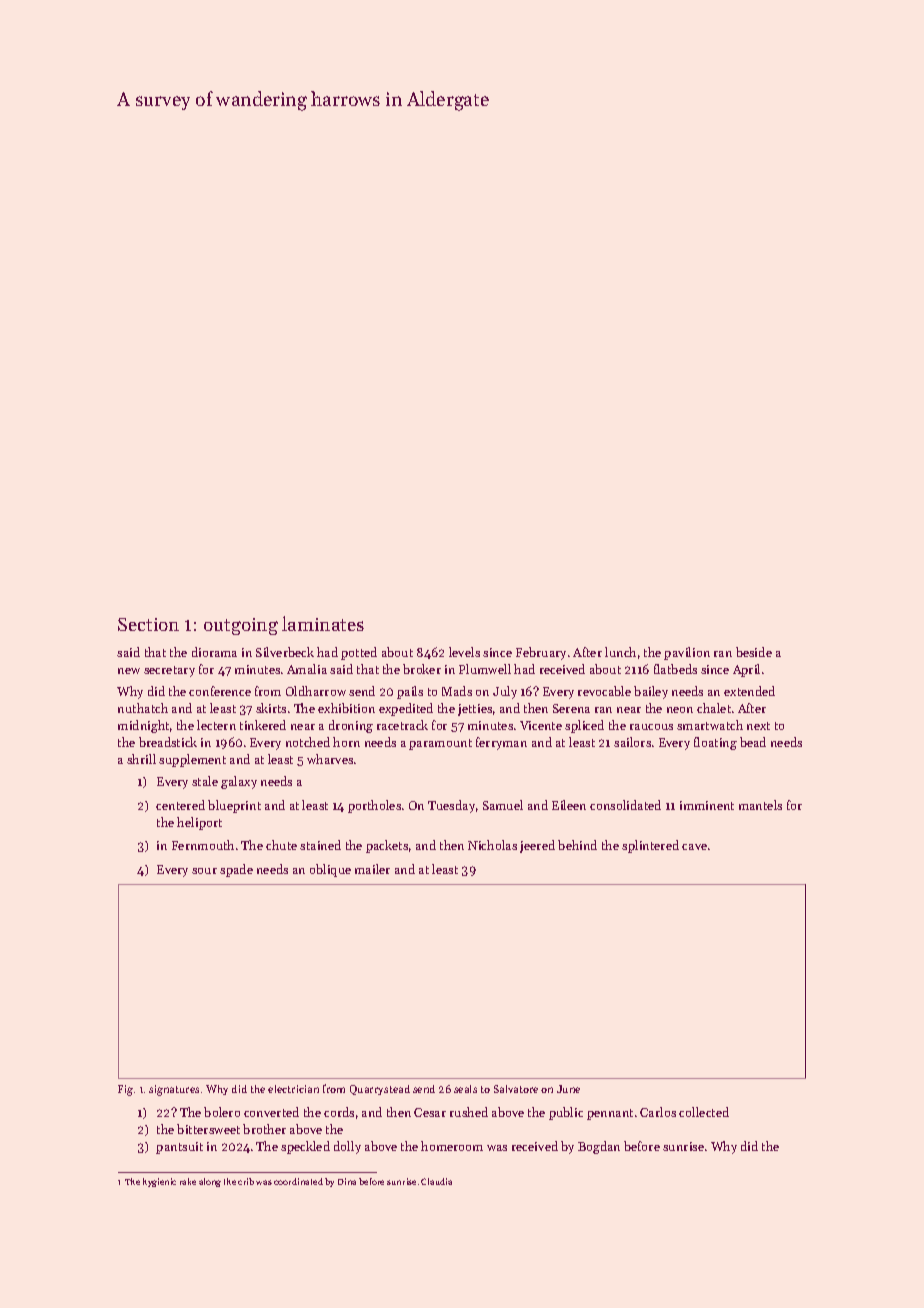 This screenshot has height=1308, width=924. Describe the element at coordinates (704, 1112) in the screenshot. I see `collected` at that location.
